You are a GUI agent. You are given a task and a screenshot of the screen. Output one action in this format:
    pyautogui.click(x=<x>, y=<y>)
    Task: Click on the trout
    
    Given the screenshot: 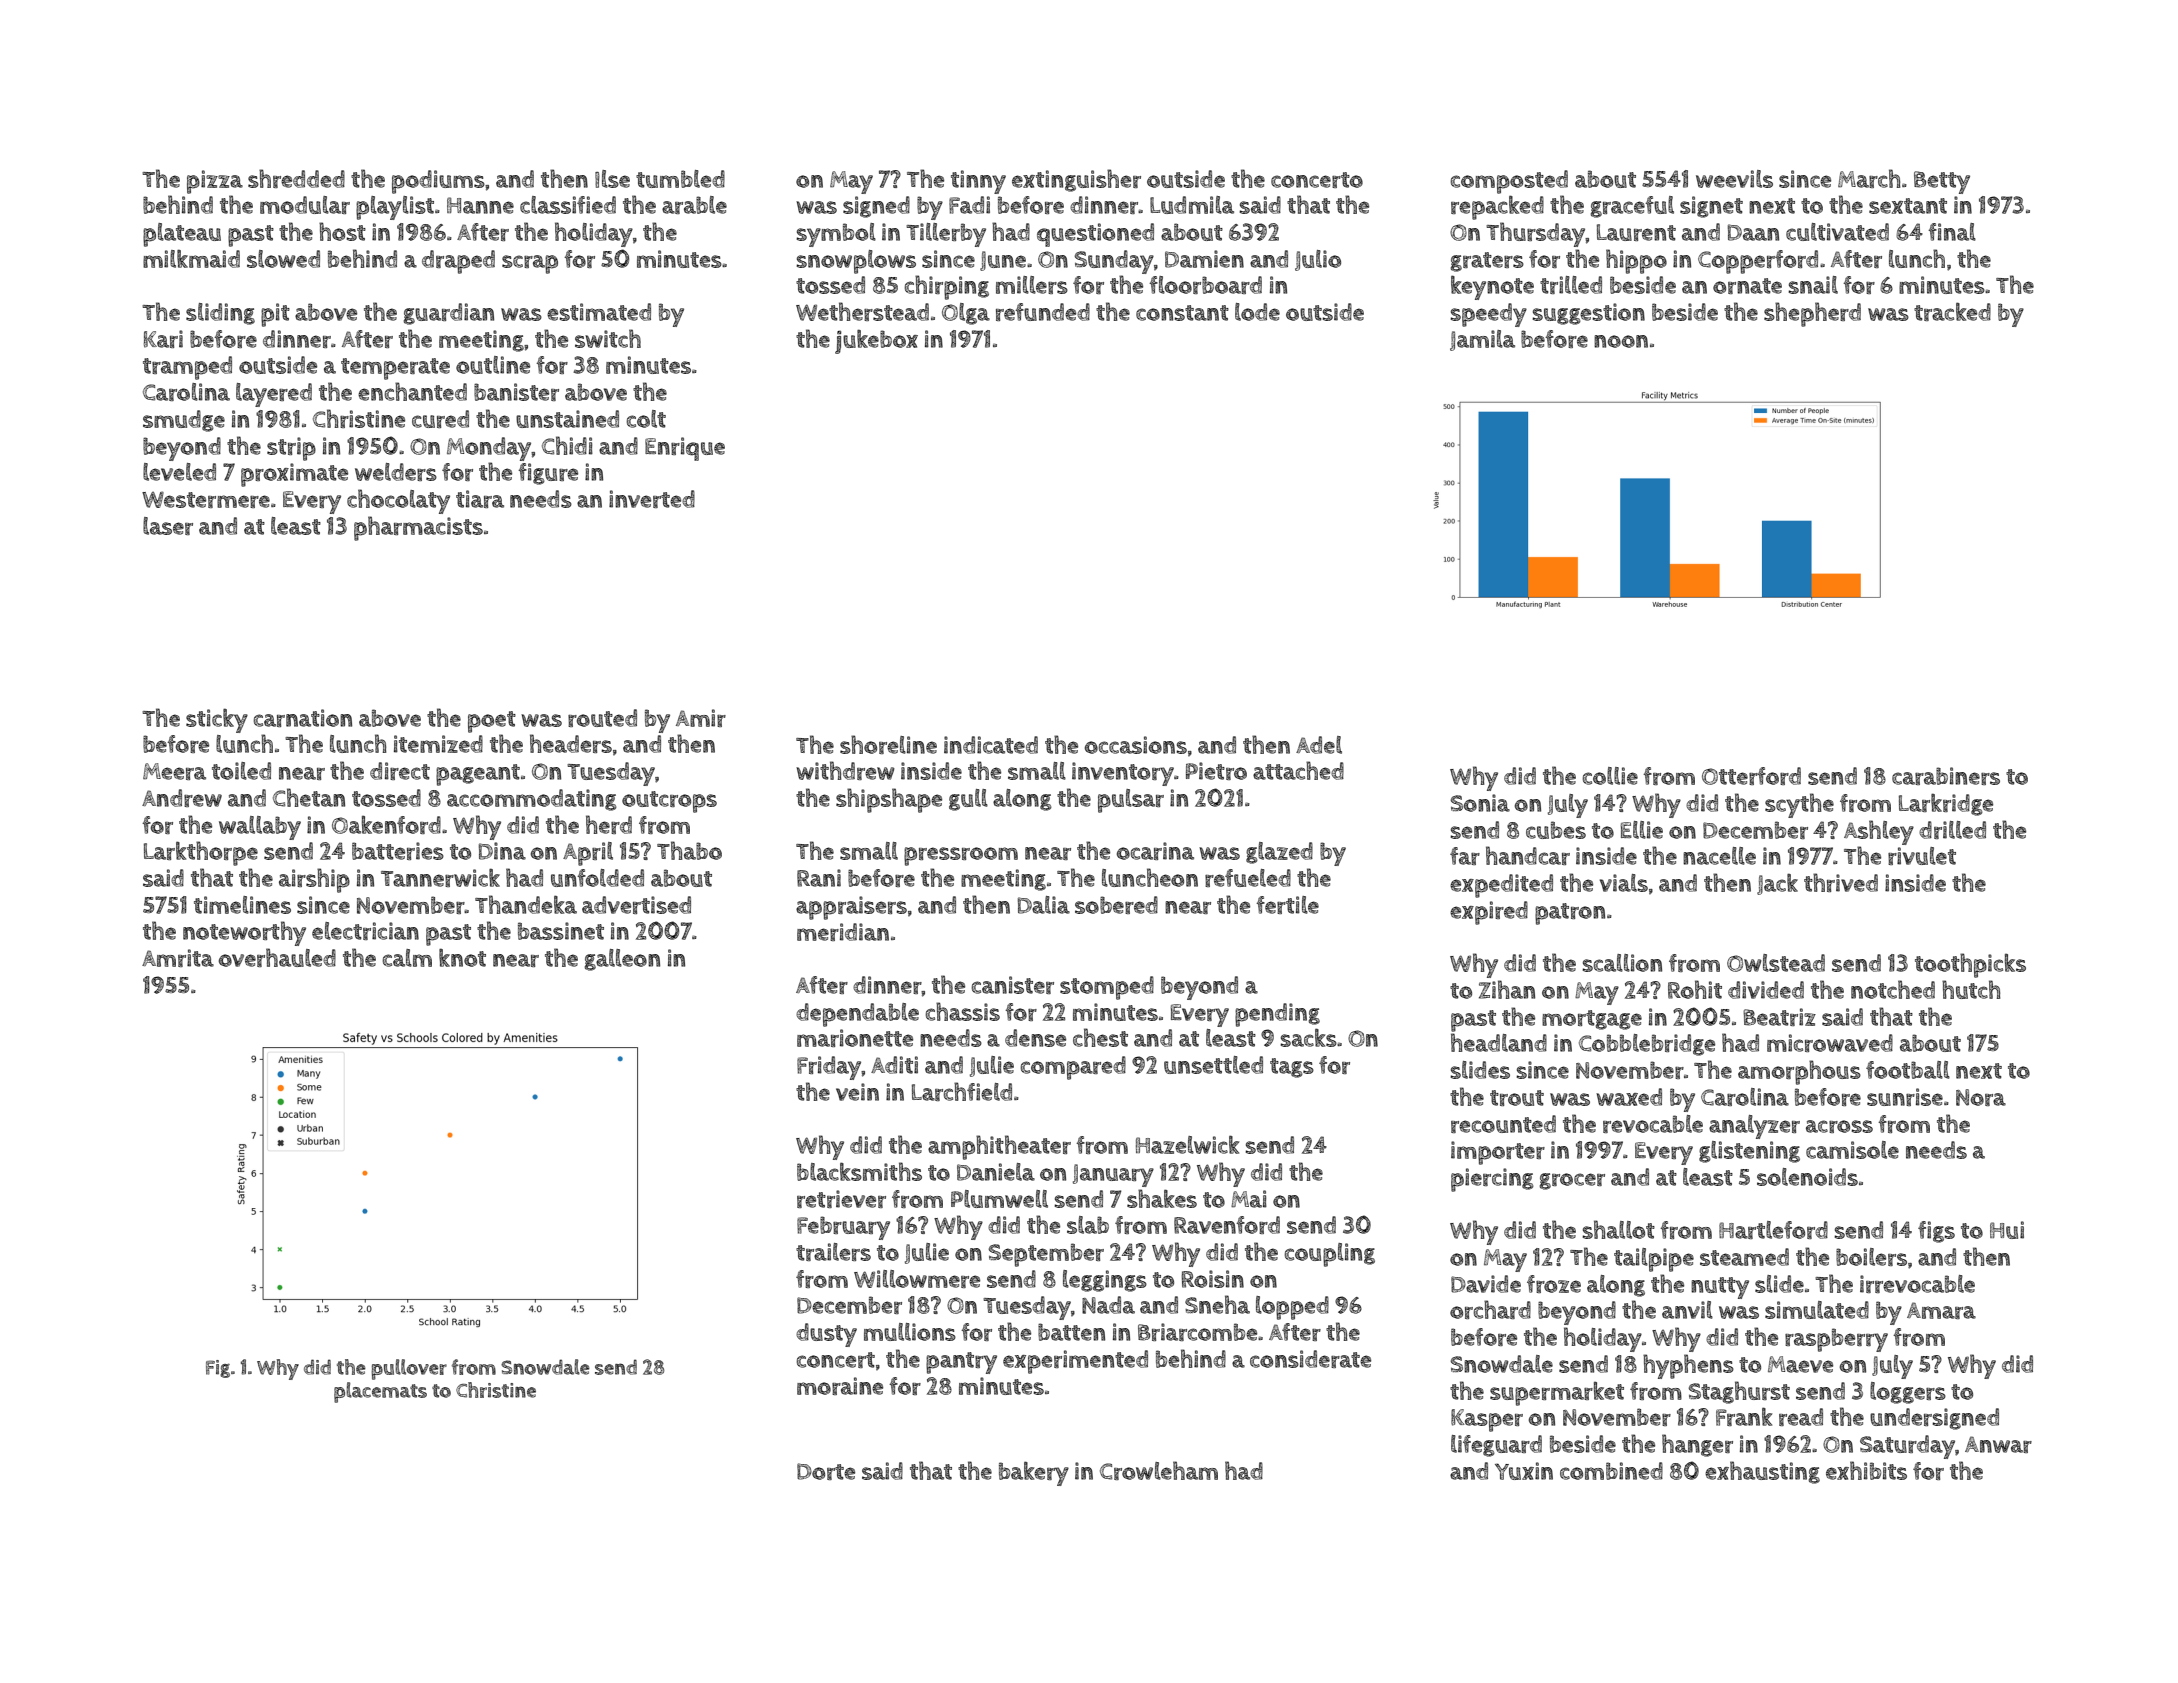 What is the action you would take?
    pyautogui.click(x=1517, y=1098)
